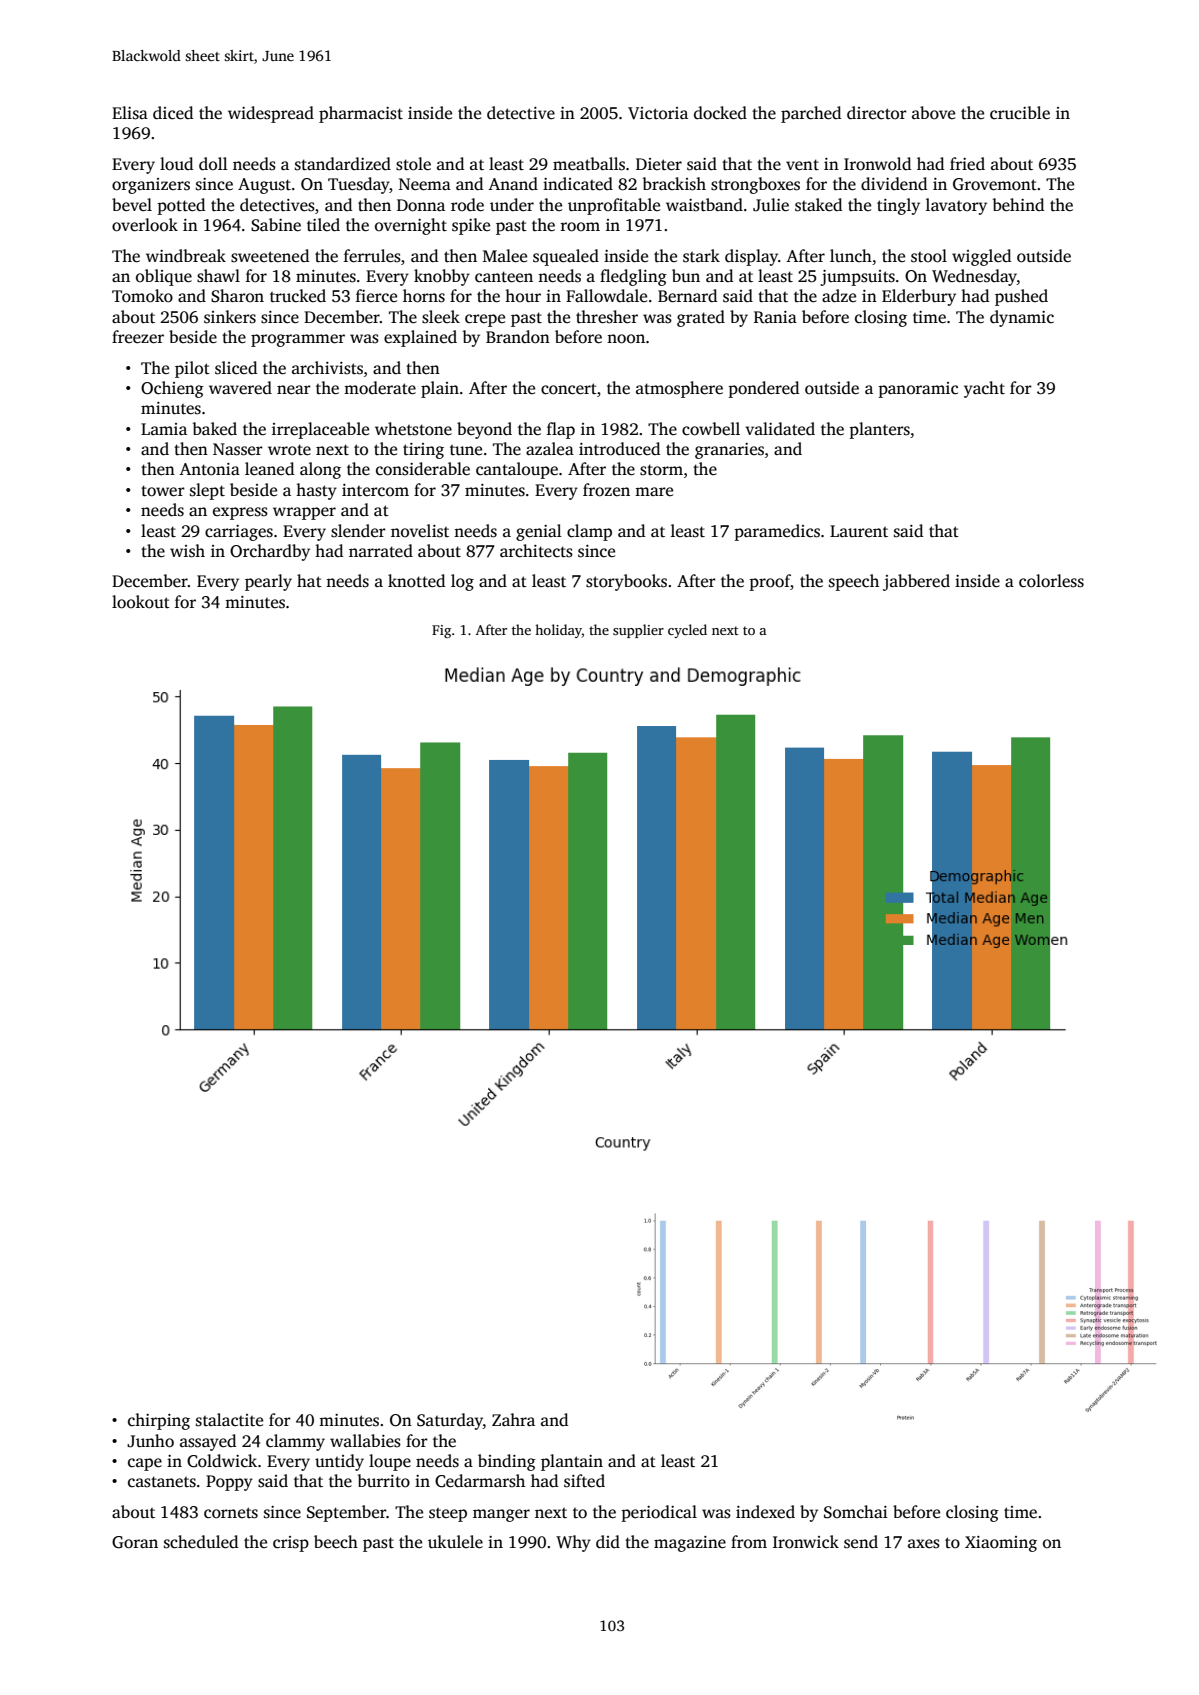  Describe the element at coordinates (638, 631) in the screenshot. I see `supplier` at that location.
